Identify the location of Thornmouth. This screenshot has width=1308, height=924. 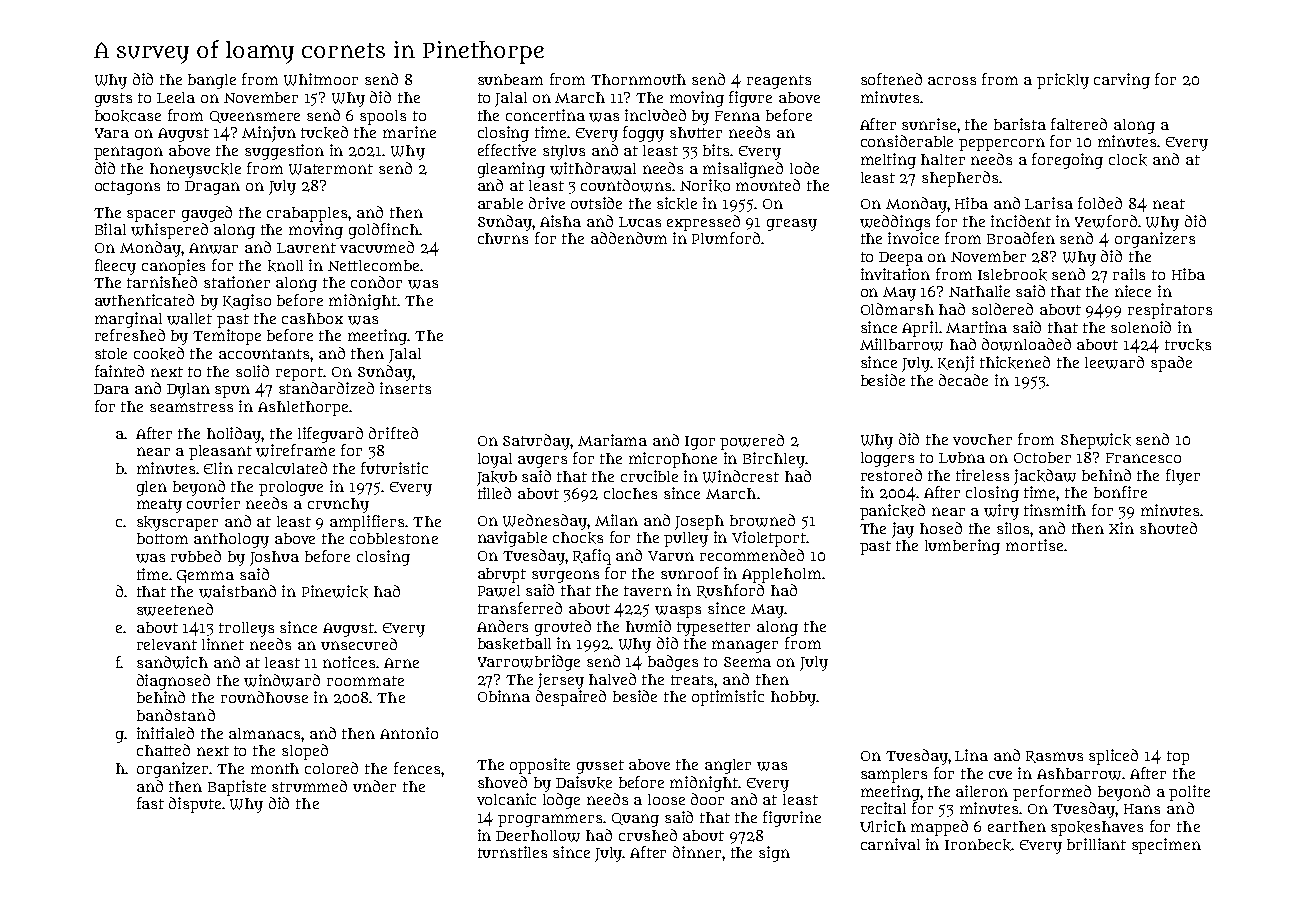
(638, 79).
